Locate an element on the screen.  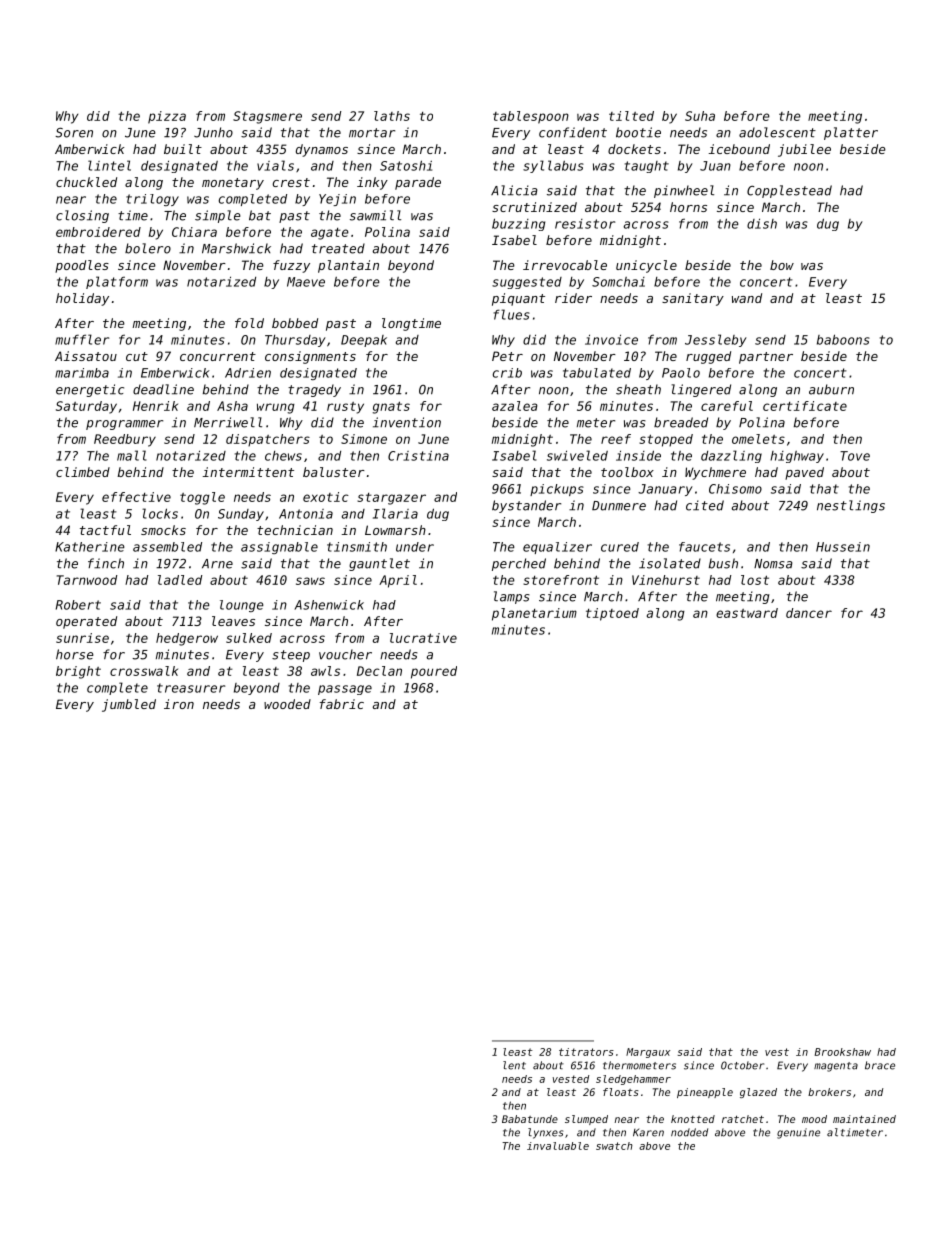
titrators is located at coordinates (586, 1052).
